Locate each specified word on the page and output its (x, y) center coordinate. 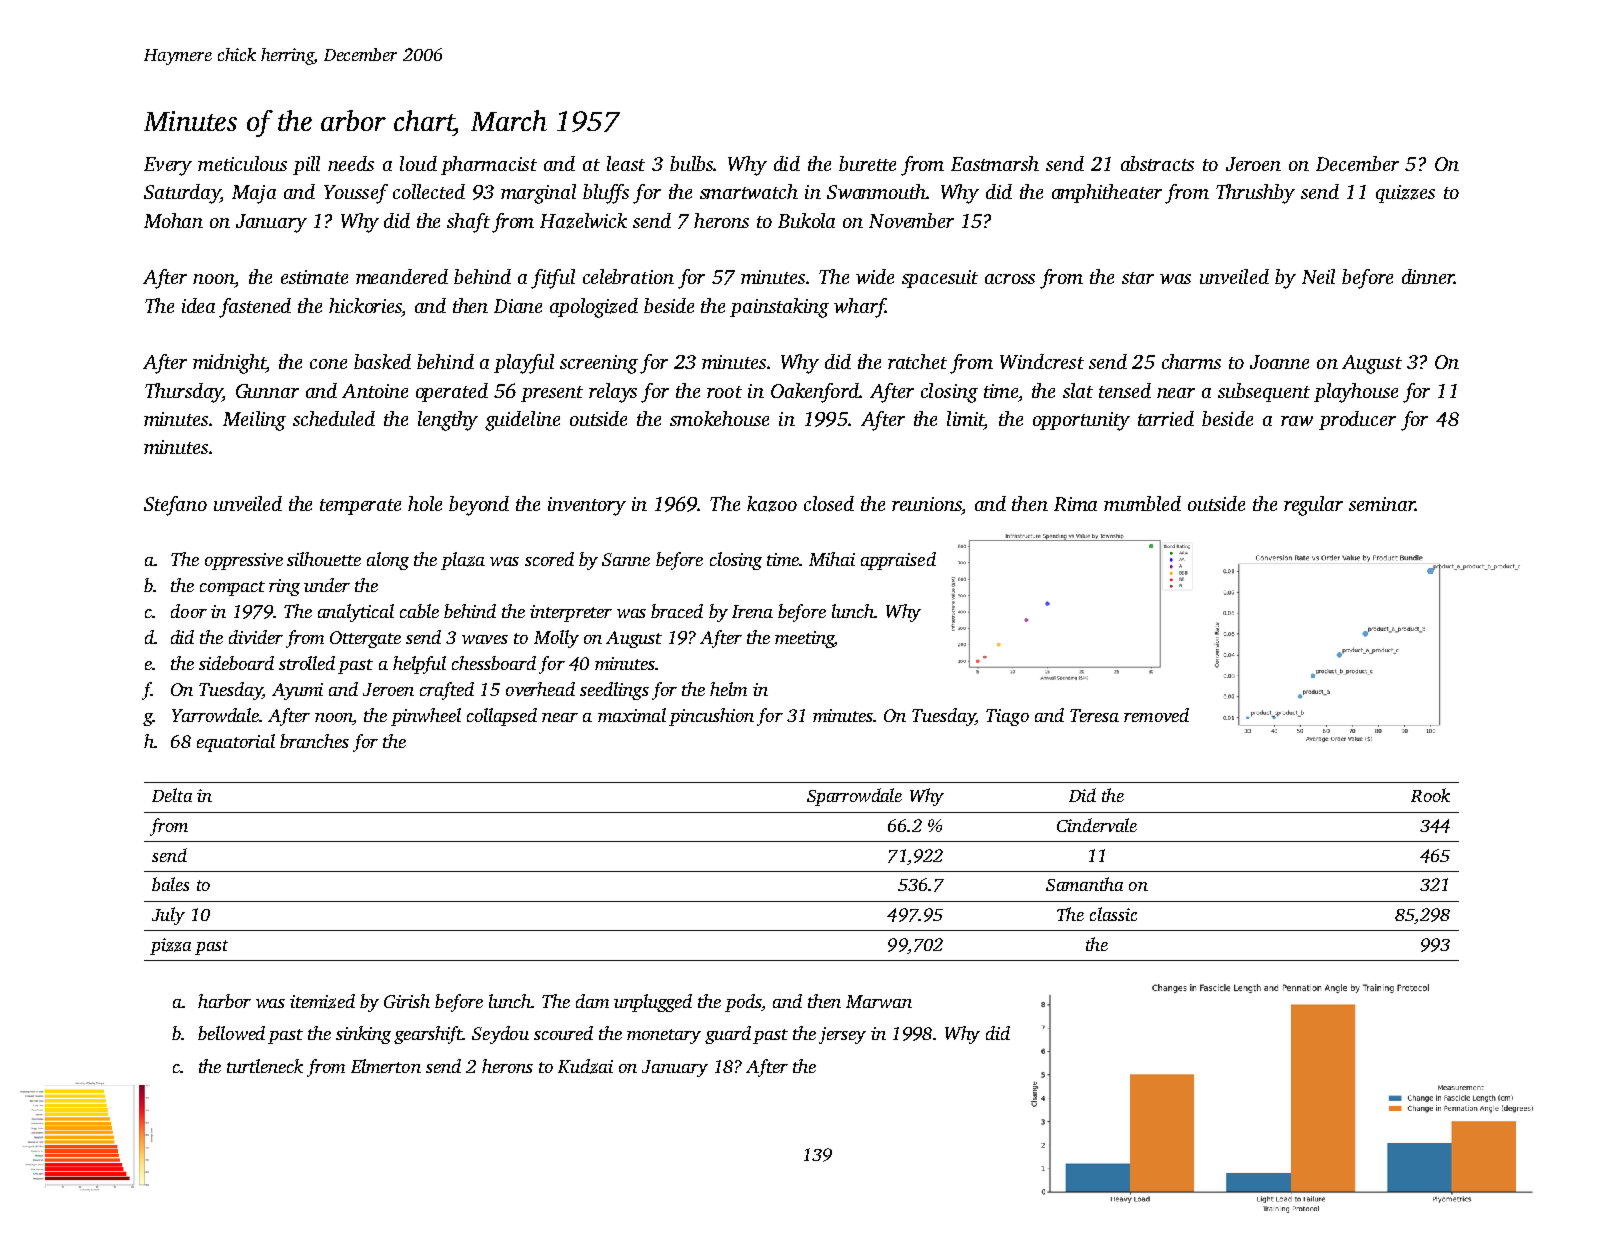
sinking (363, 1035)
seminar (1382, 504)
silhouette (324, 559)
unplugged (653, 1003)
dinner (1428, 276)
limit (965, 418)
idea (198, 305)
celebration (628, 276)
